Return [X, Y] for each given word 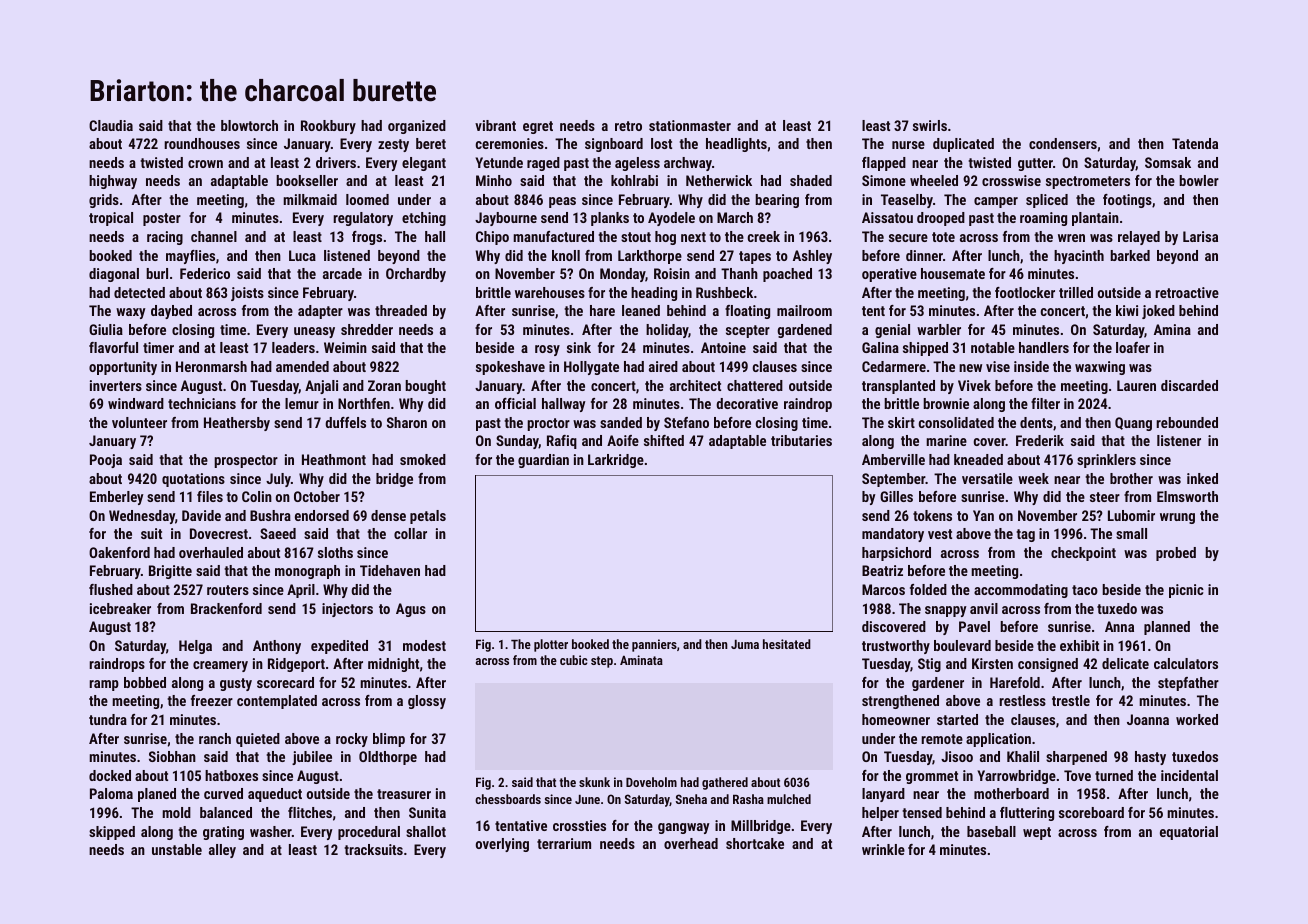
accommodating [1021, 591]
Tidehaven [390, 570]
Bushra [270, 515]
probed [1176, 554]
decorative [747, 403]
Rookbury [328, 127]
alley [222, 851]
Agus [411, 610]
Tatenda [1195, 143]
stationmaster [690, 125]
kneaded [978, 459]
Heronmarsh [211, 366]
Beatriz [882, 570]
